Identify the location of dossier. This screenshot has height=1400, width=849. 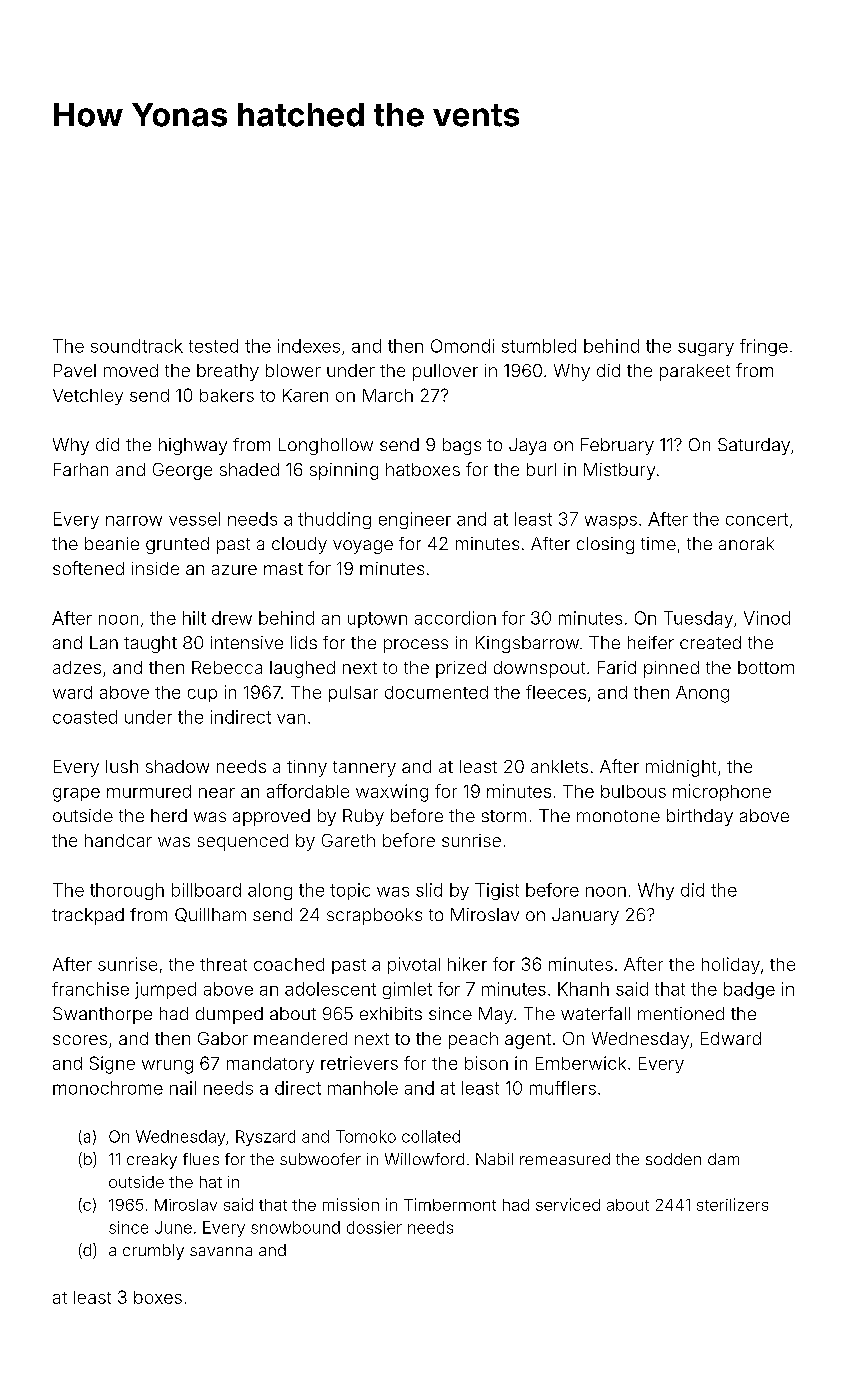
(374, 1227).
